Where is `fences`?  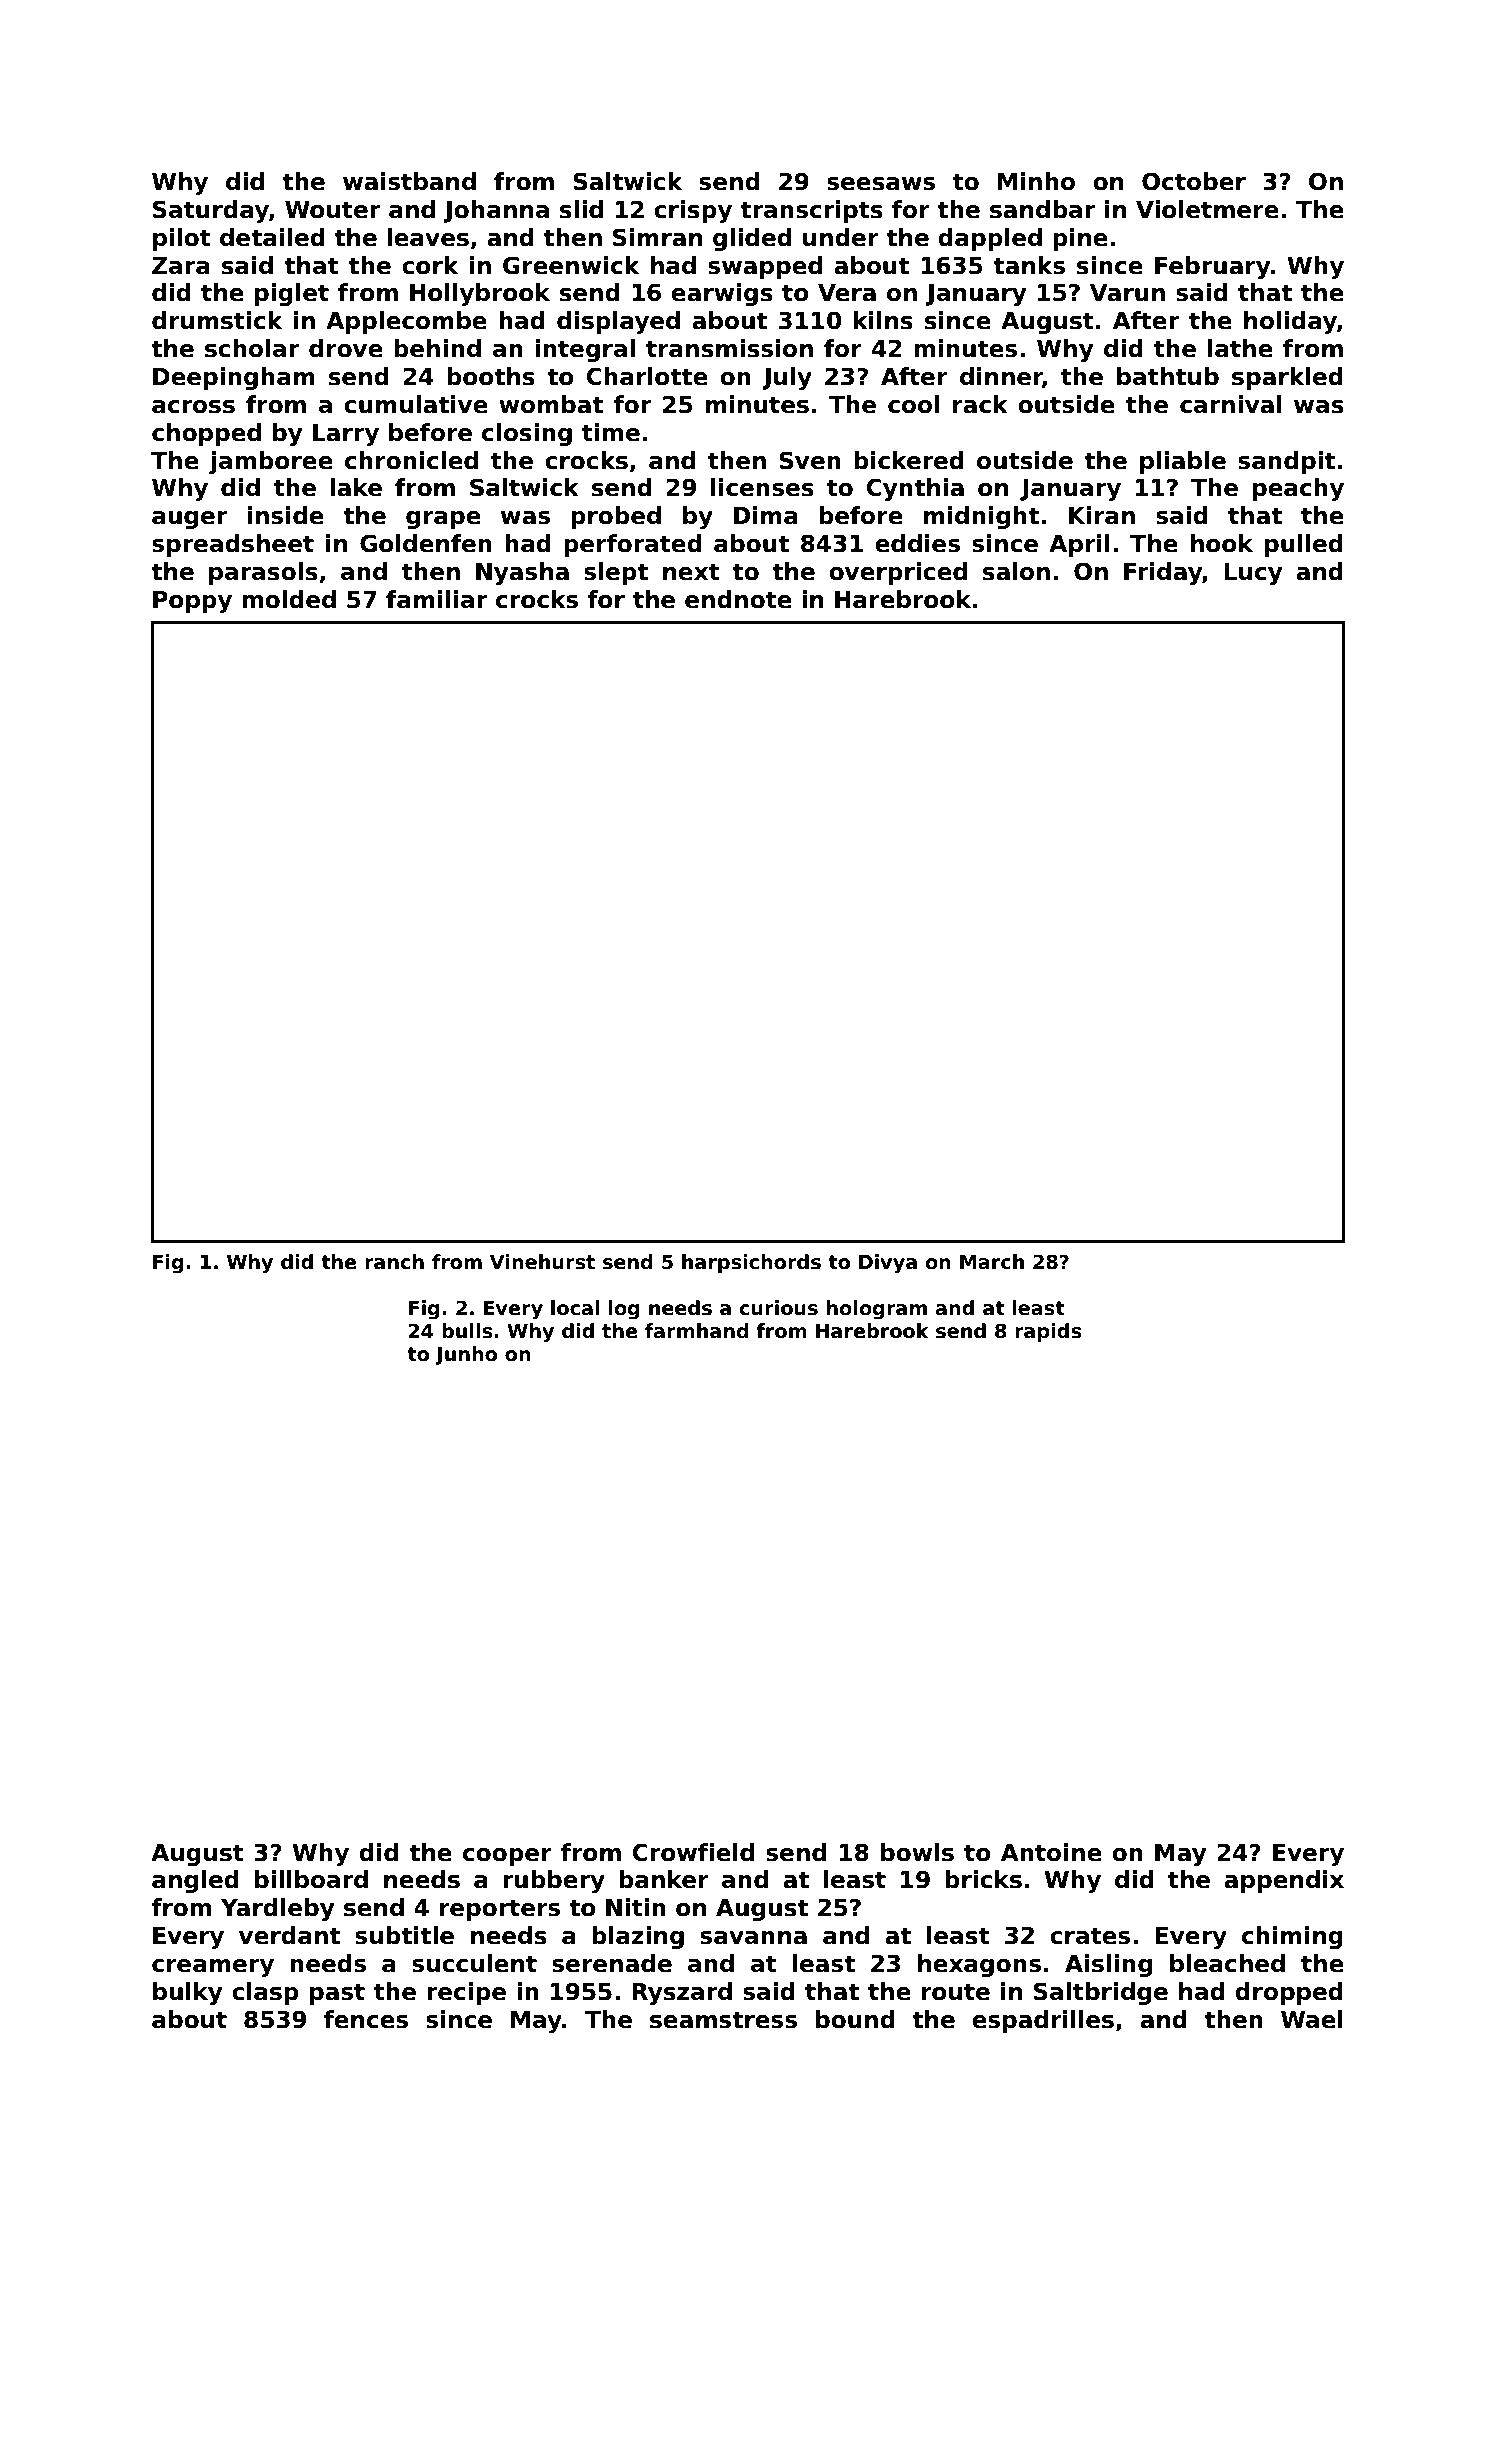
fences is located at coordinates (366, 2019).
